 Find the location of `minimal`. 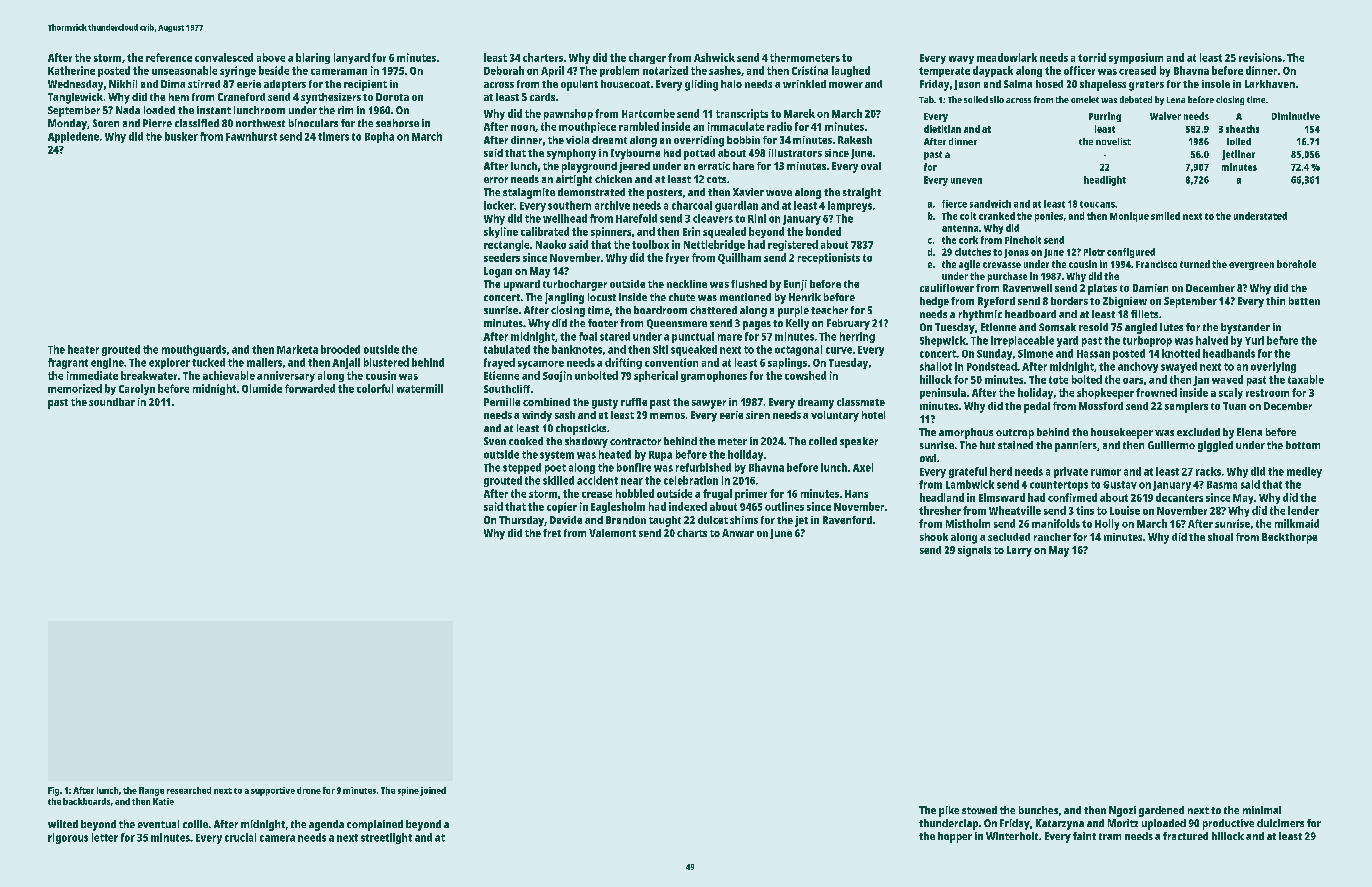

minimal is located at coordinates (1262, 810).
